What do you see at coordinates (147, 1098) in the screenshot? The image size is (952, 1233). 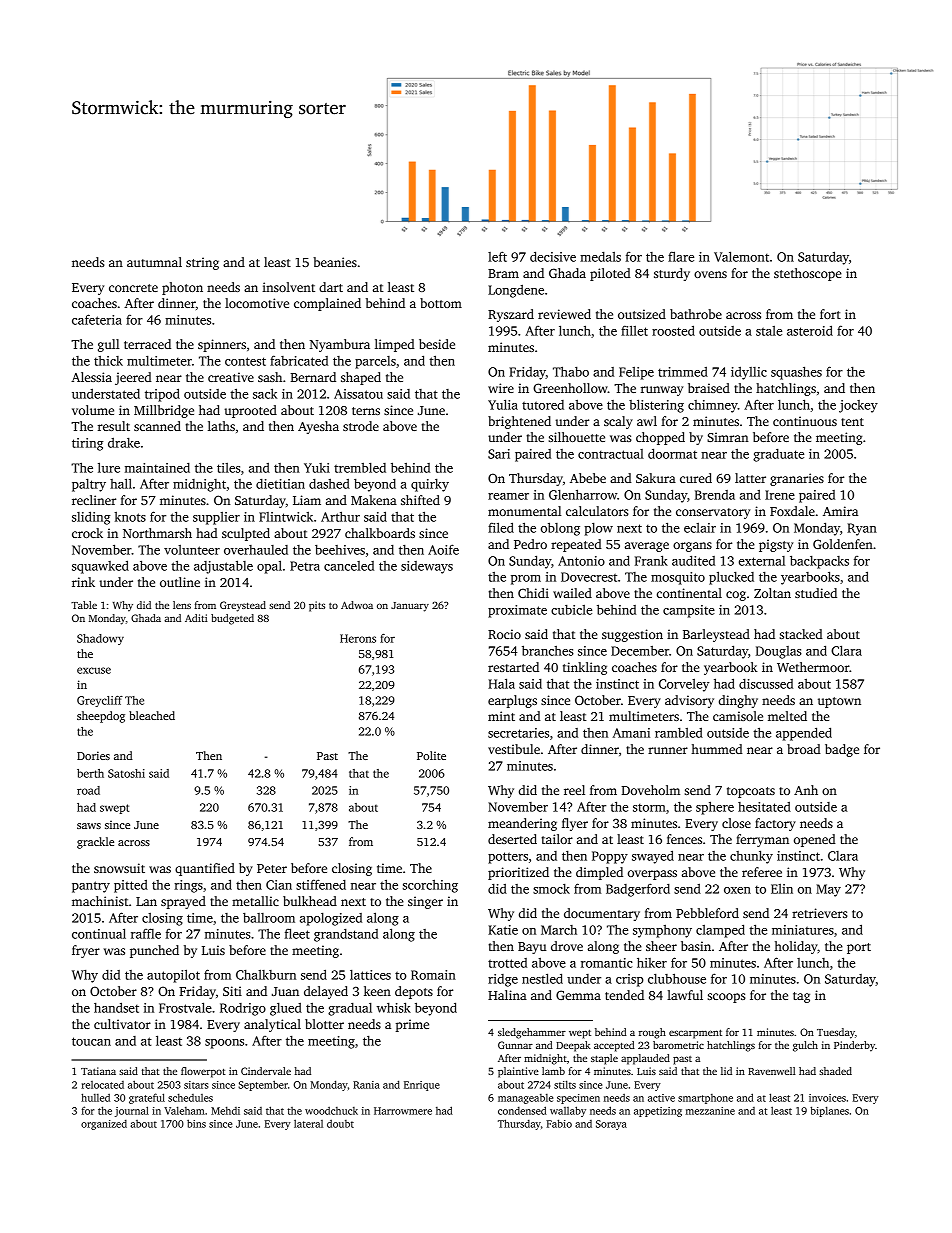 I see `grateful` at bounding box center [147, 1098].
